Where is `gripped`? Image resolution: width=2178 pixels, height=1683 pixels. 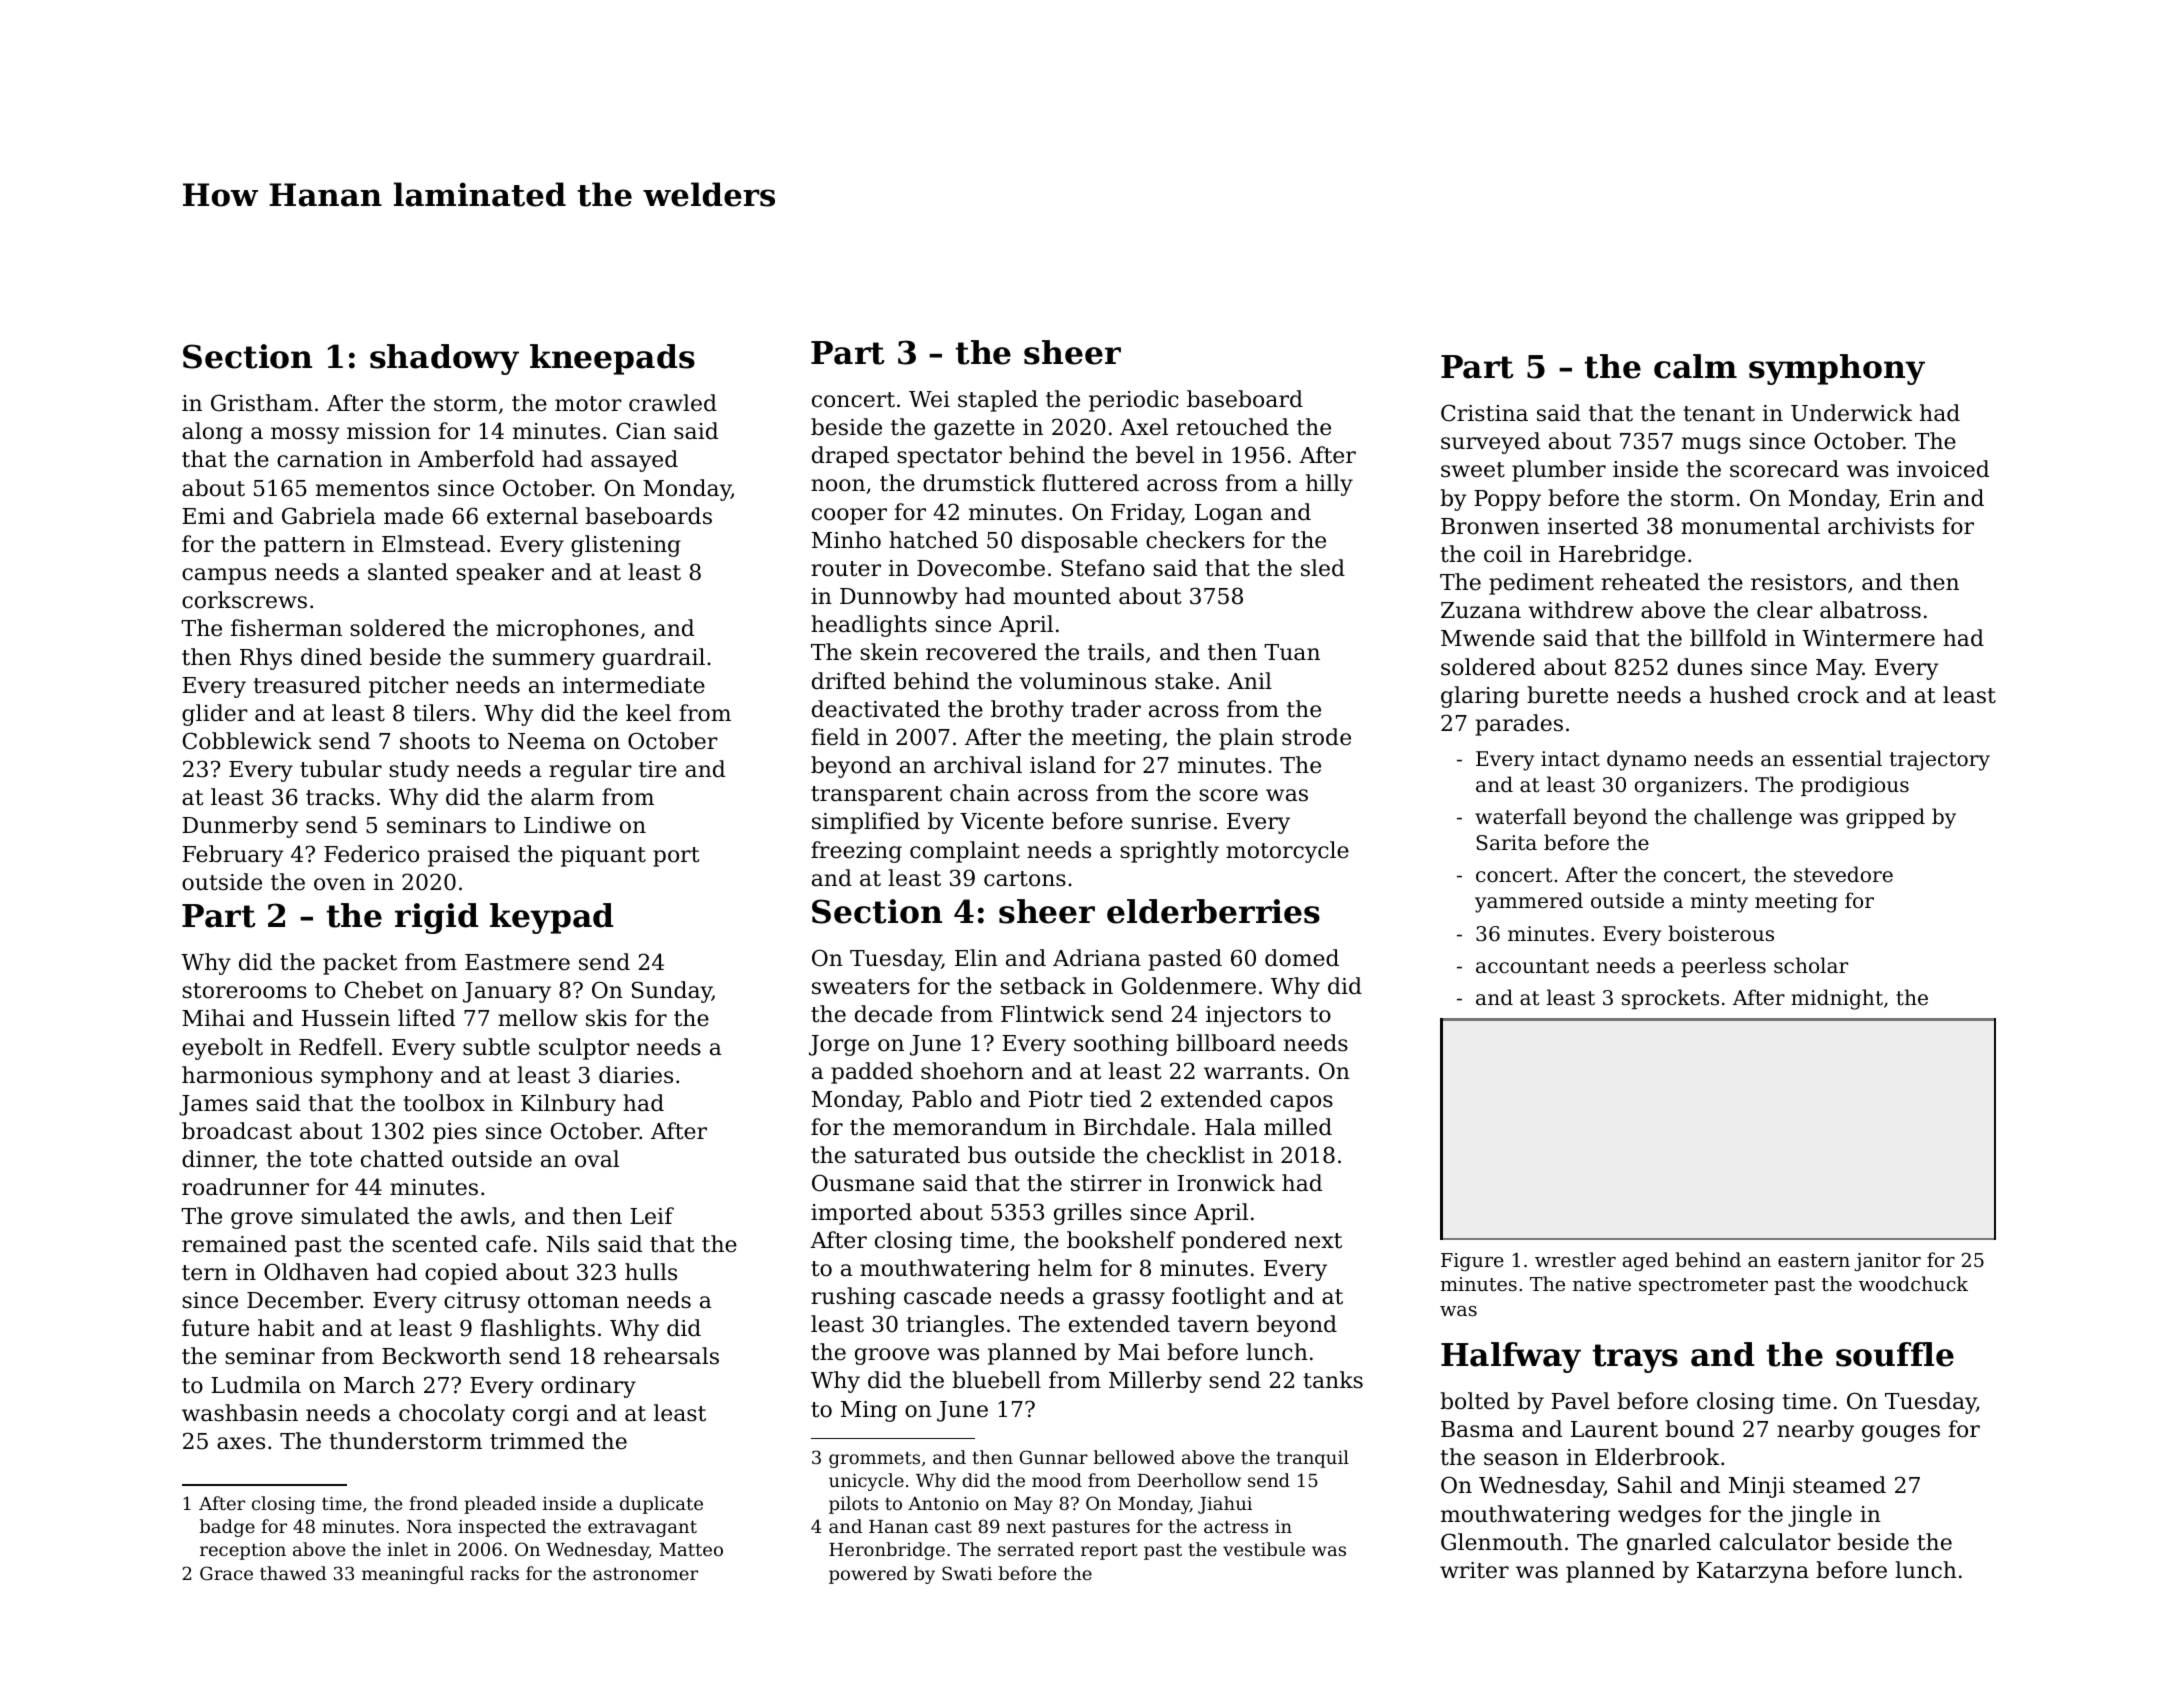 gripped is located at coordinates (1885, 818).
